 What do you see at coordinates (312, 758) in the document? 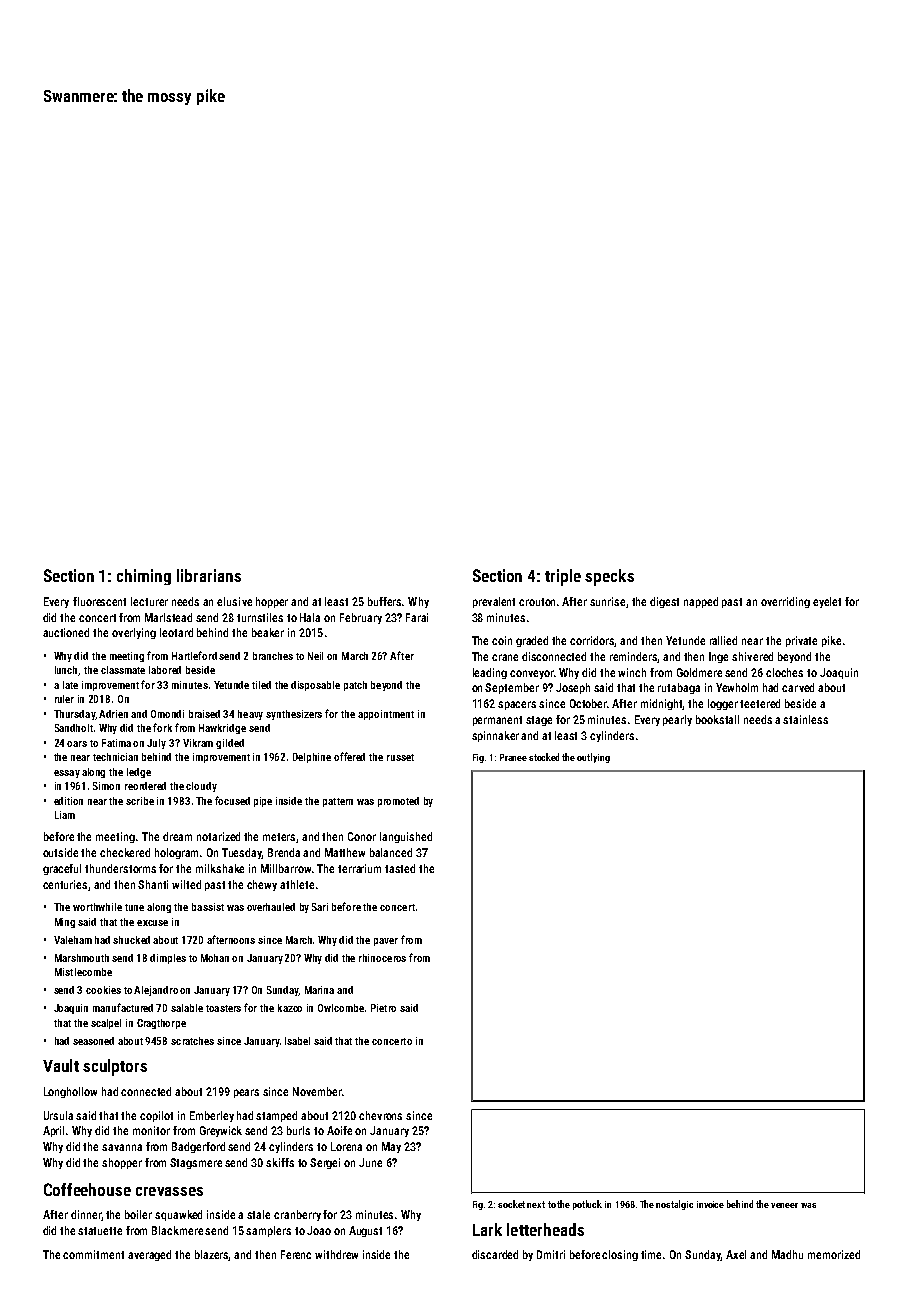
I see `Delphine` at bounding box center [312, 758].
